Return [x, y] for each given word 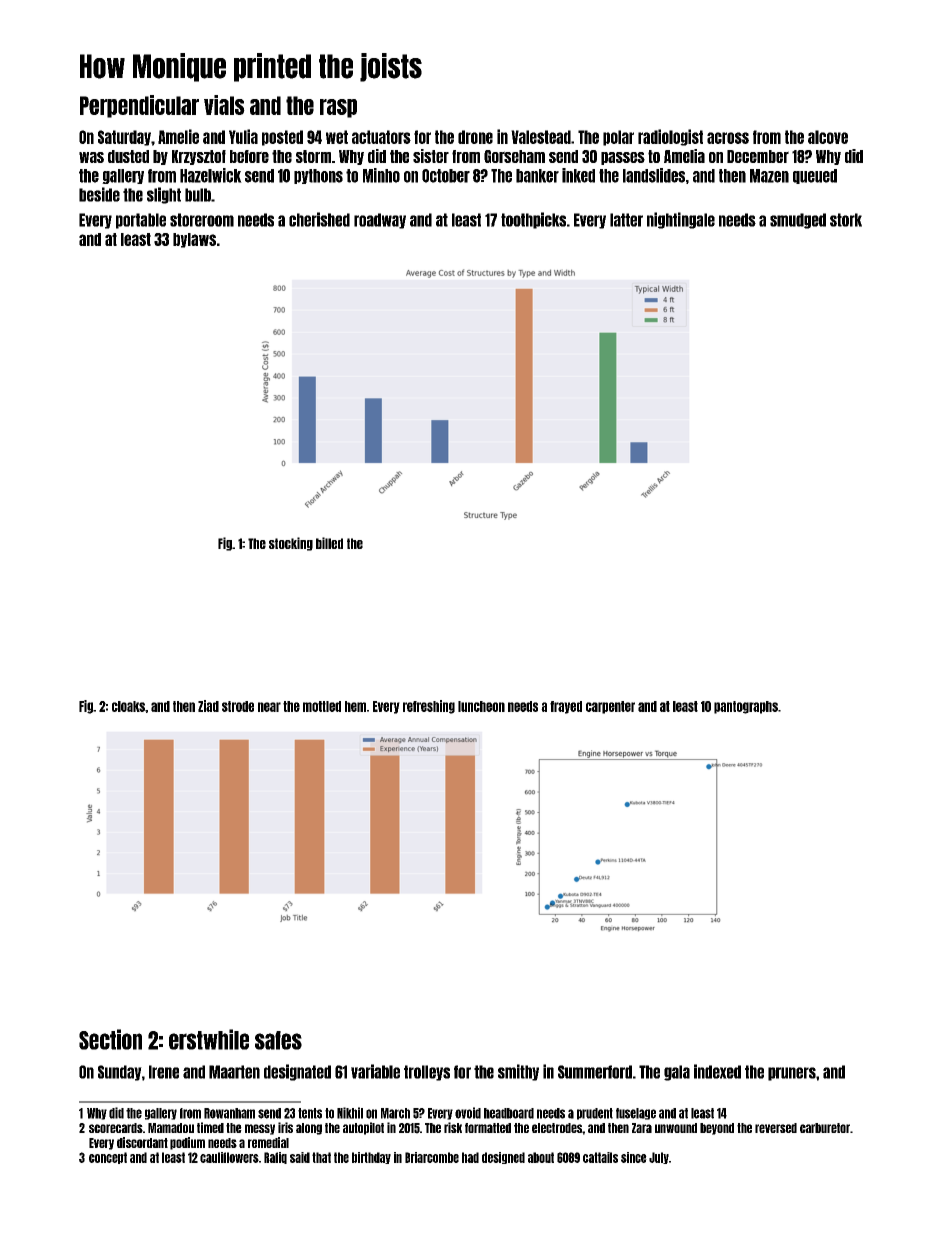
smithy [518, 1072]
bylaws [194, 240]
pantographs [746, 707]
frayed [566, 707]
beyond [717, 1129]
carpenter [610, 707]
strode [238, 706]
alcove [828, 137]
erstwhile [209, 1039]
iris [285, 1127]
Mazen [769, 176]
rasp [338, 108]
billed [329, 543]
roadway [380, 221]
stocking [291, 544]
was [91, 157]
